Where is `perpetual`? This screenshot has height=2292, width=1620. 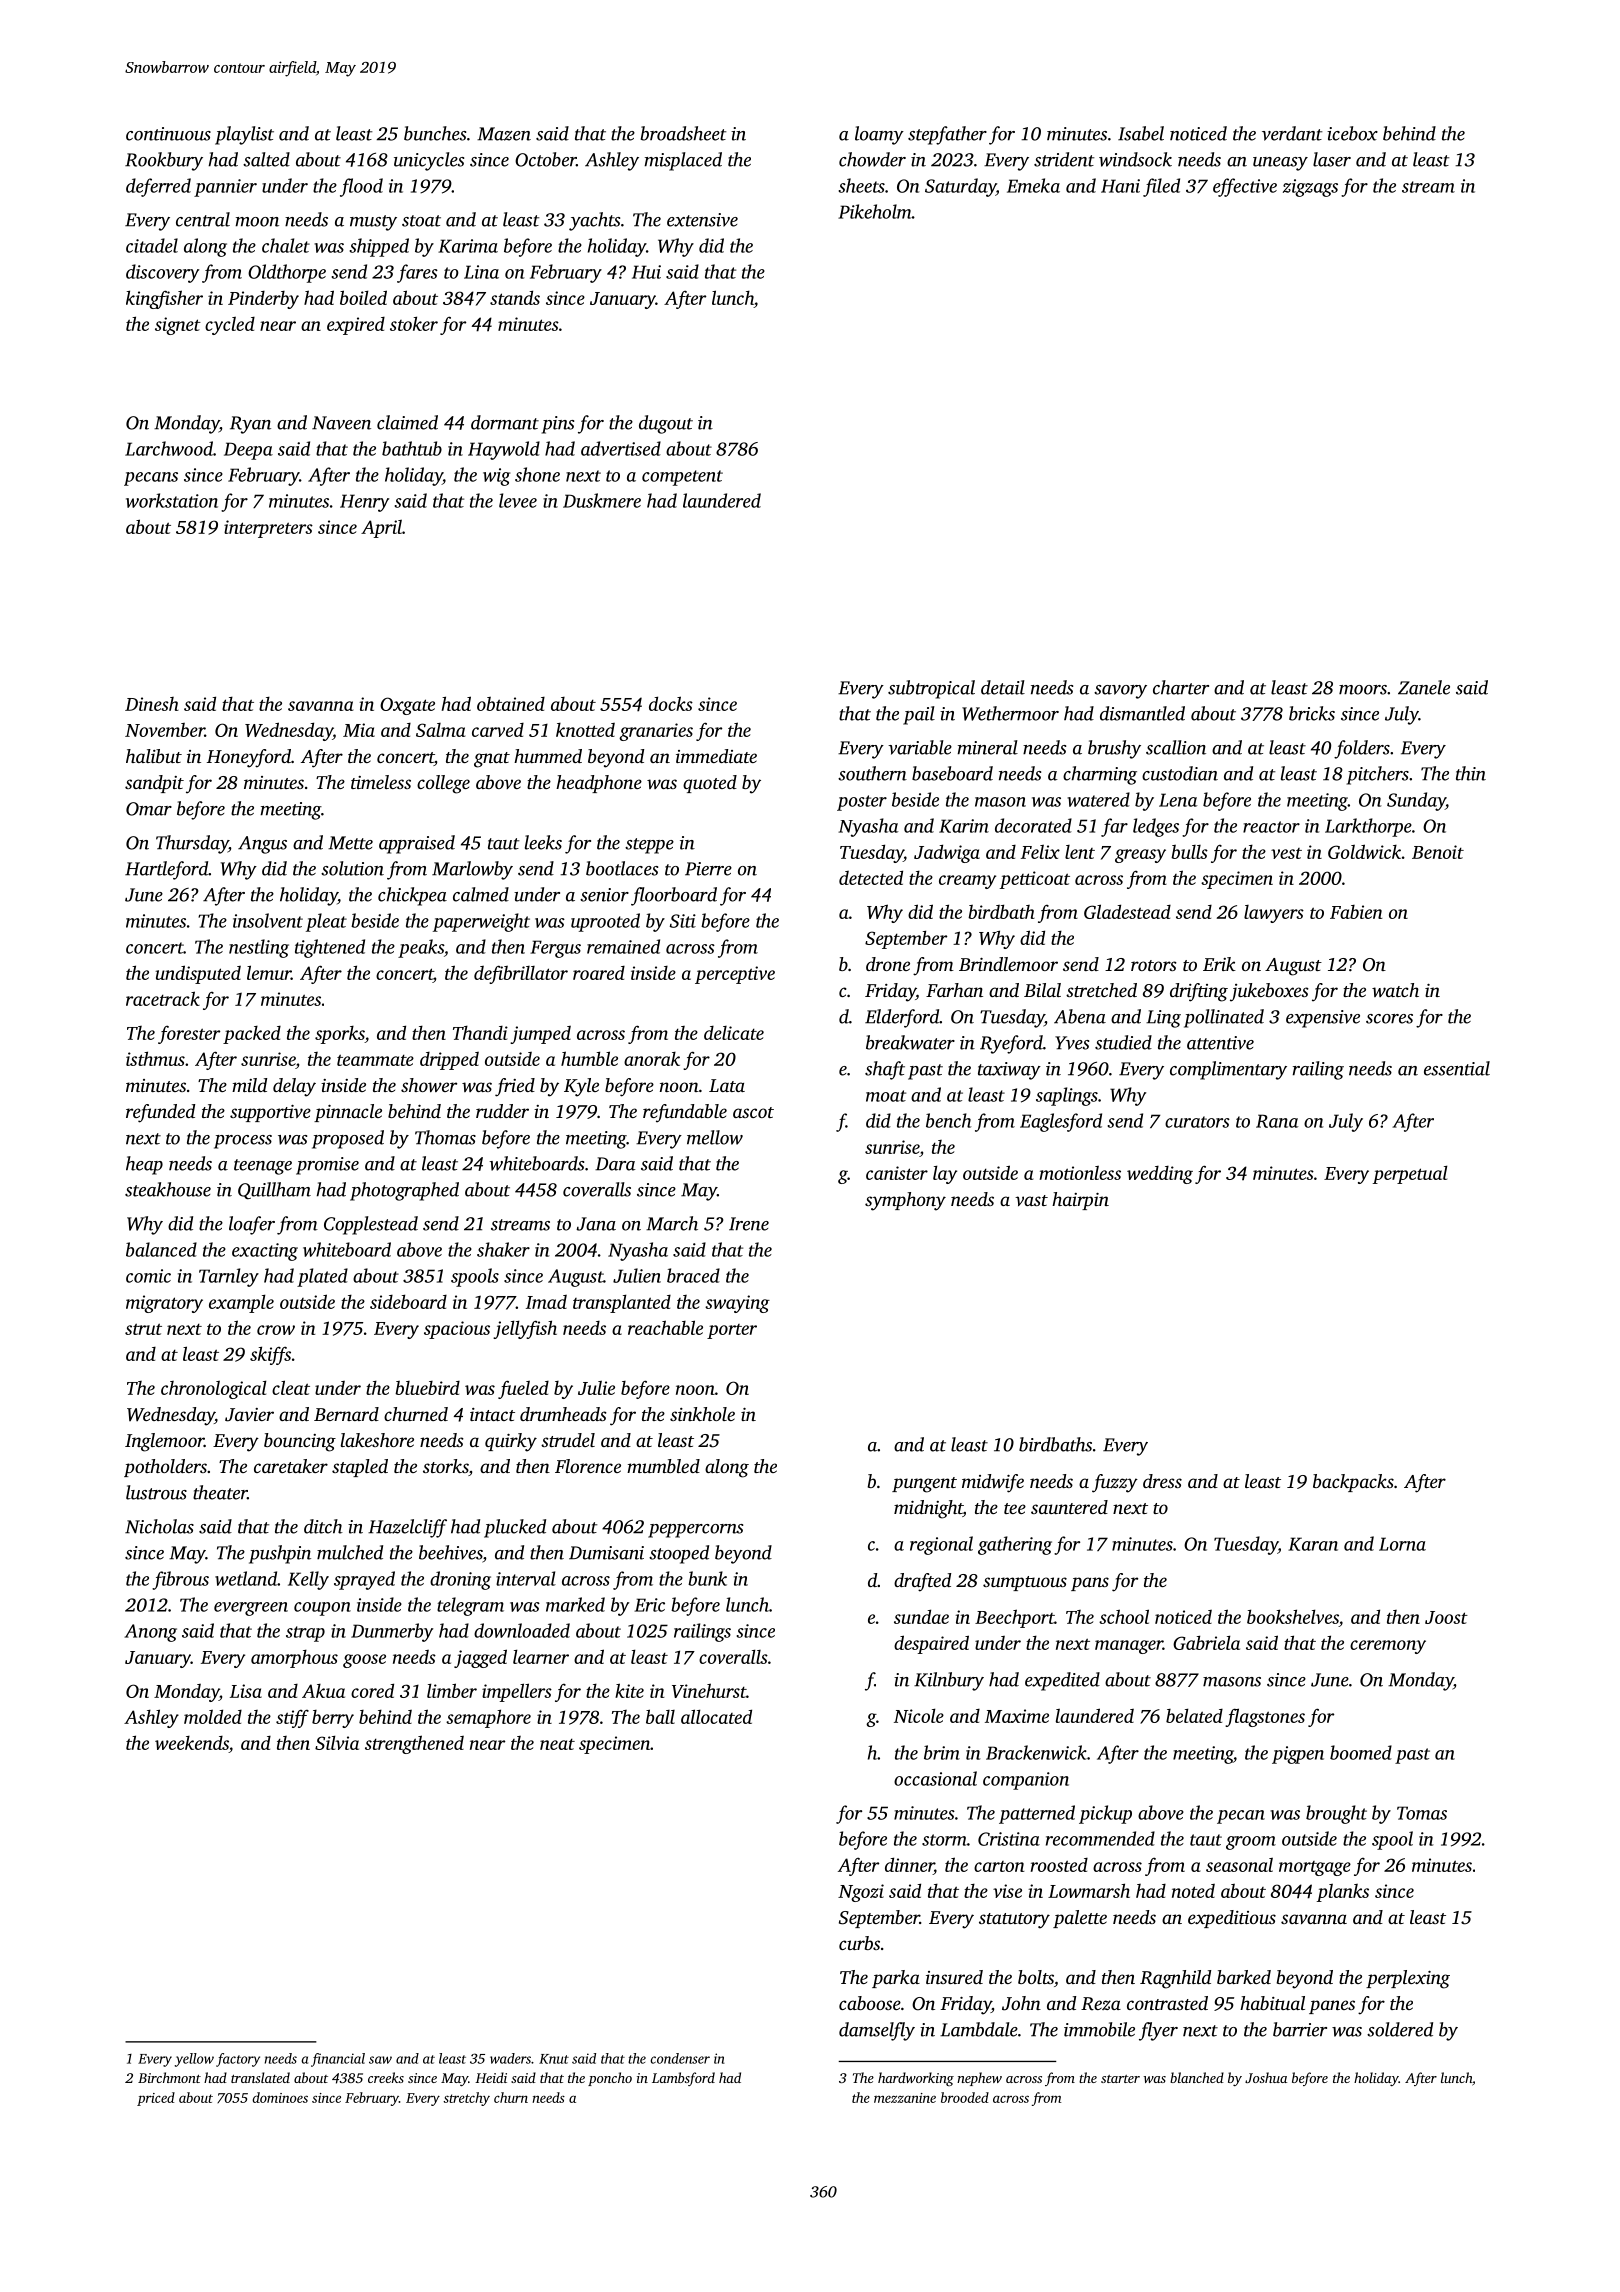
perpetual is located at coordinates (1410, 1174).
